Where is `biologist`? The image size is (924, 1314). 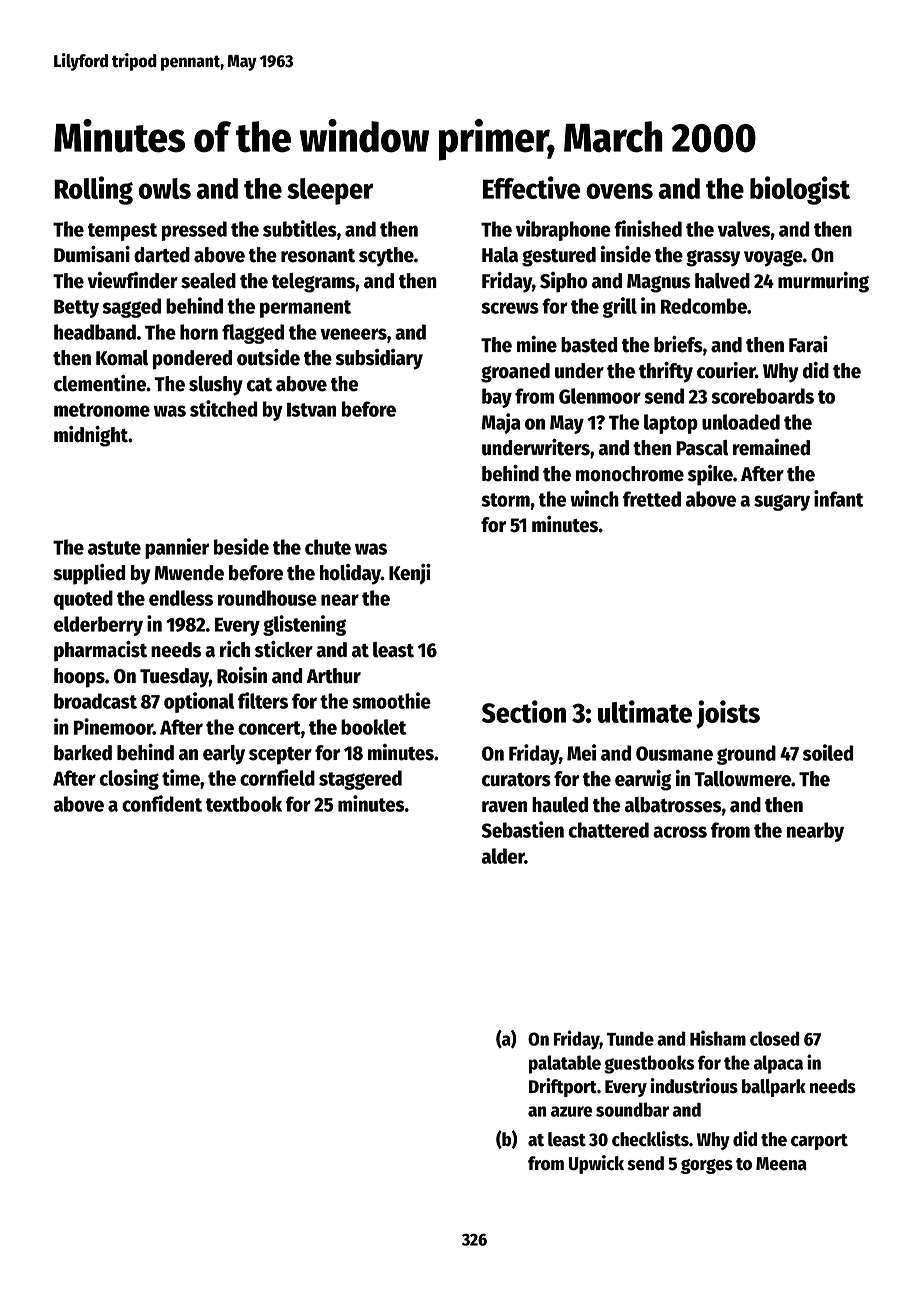 biologist is located at coordinates (800, 190).
